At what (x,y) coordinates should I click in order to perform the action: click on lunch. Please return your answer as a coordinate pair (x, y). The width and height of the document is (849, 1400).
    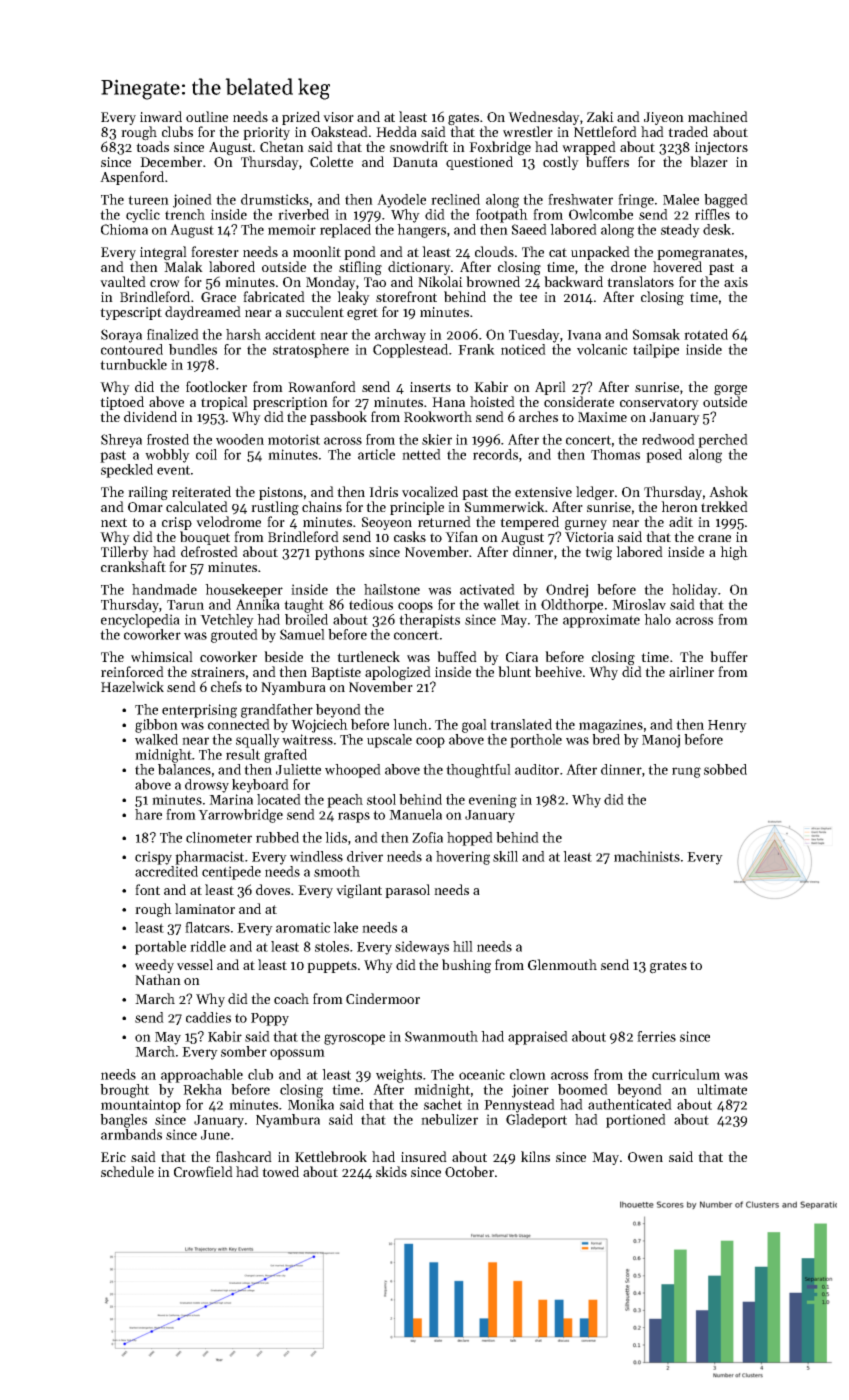
    Looking at the image, I should click on (410, 724).
